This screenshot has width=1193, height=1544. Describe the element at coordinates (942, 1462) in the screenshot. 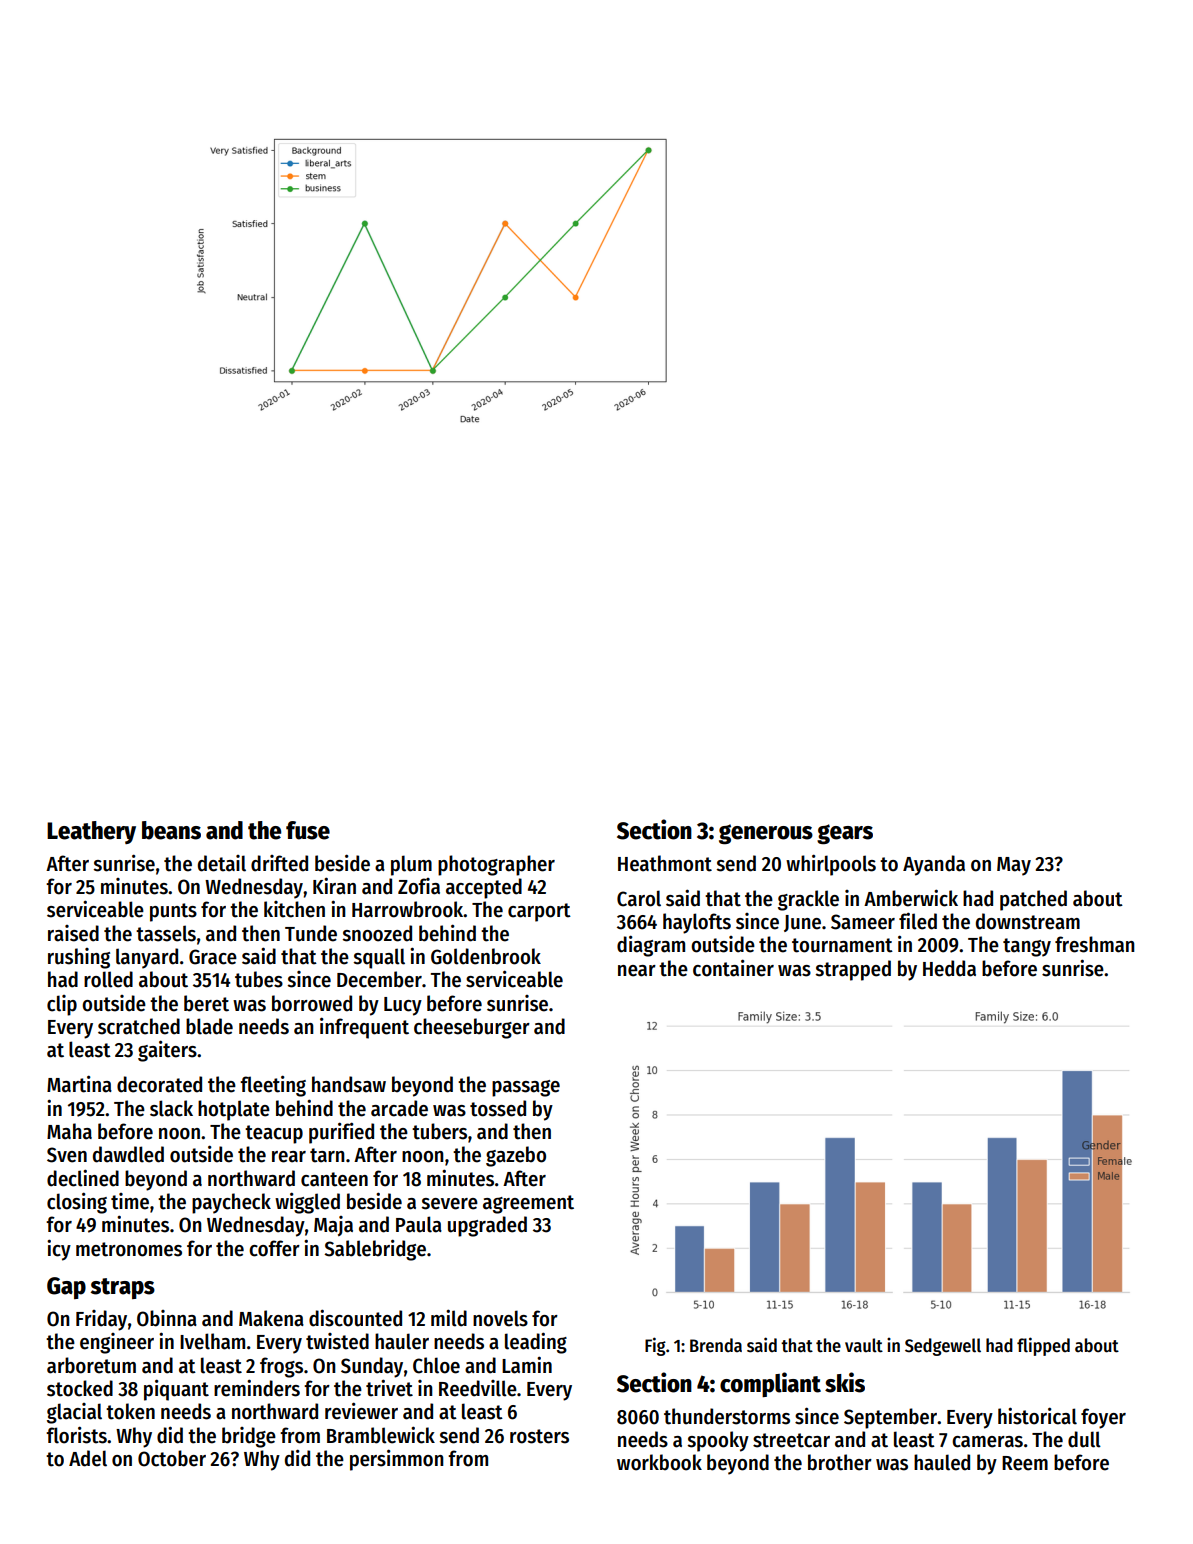

I see `hauled` at that location.
